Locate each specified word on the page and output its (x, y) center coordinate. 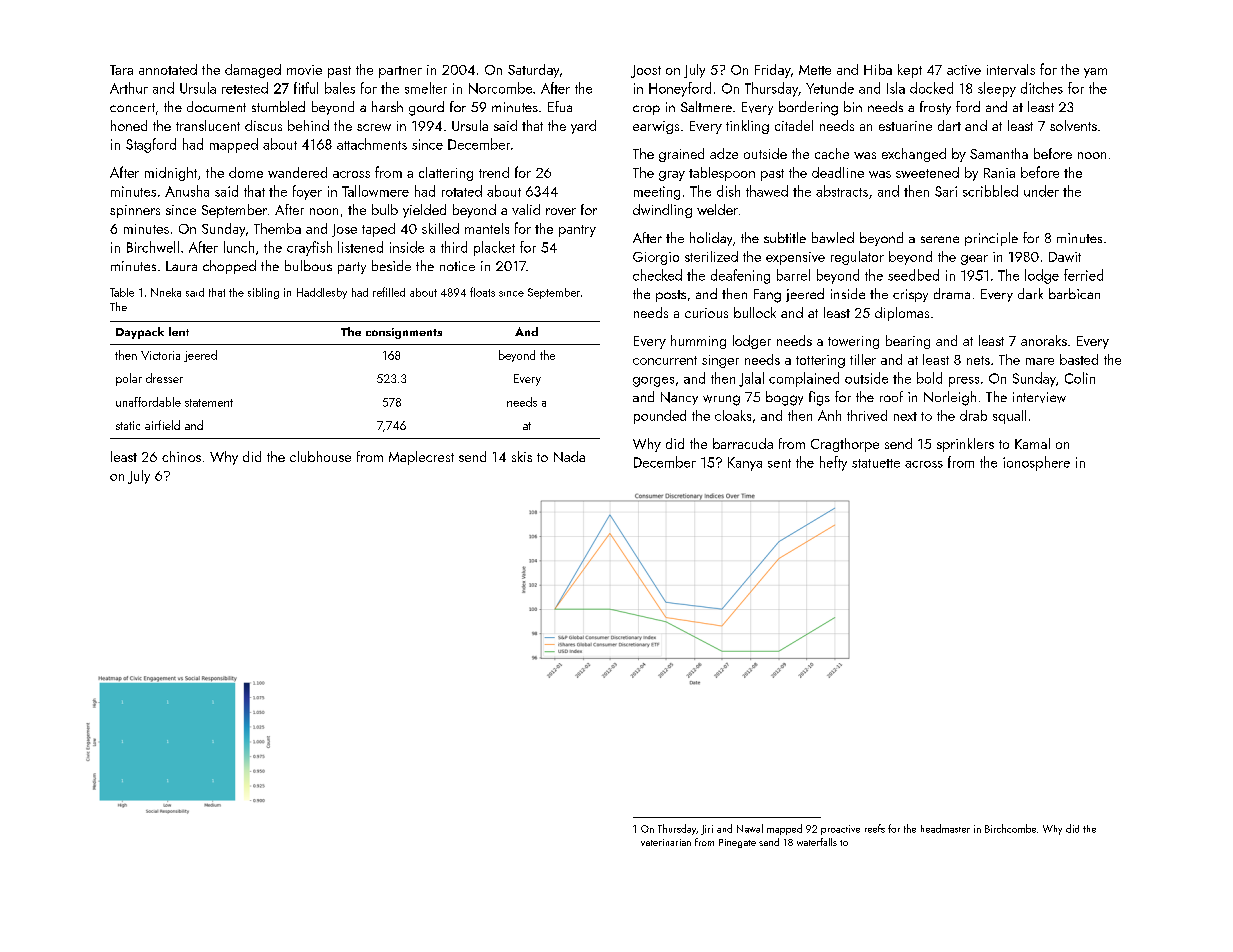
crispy (910, 295)
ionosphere (1036, 463)
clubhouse (320, 456)
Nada (569, 456)
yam (1095, 73)
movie (304, 70)
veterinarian (666, 842)
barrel (793, 275)
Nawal (750, 828)
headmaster (945, 828)
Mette (815, 70)
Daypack (140, 333)
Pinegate (737, 843)
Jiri (707, 830)
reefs (875, 828)
